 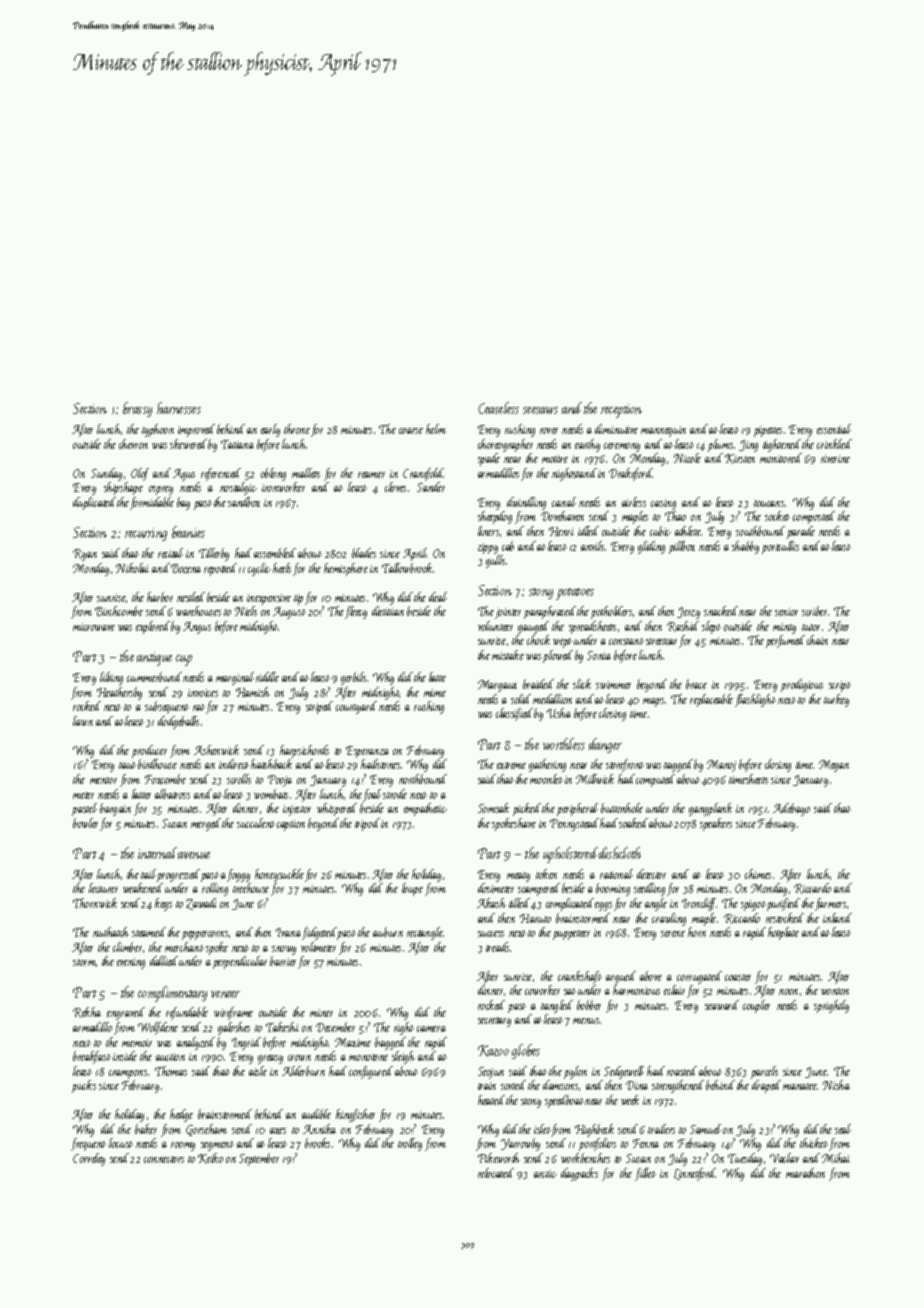 What do you see at coordinates (603, 906) in the screenshot?
I see `eggs` at bounding box center [603, 906].
